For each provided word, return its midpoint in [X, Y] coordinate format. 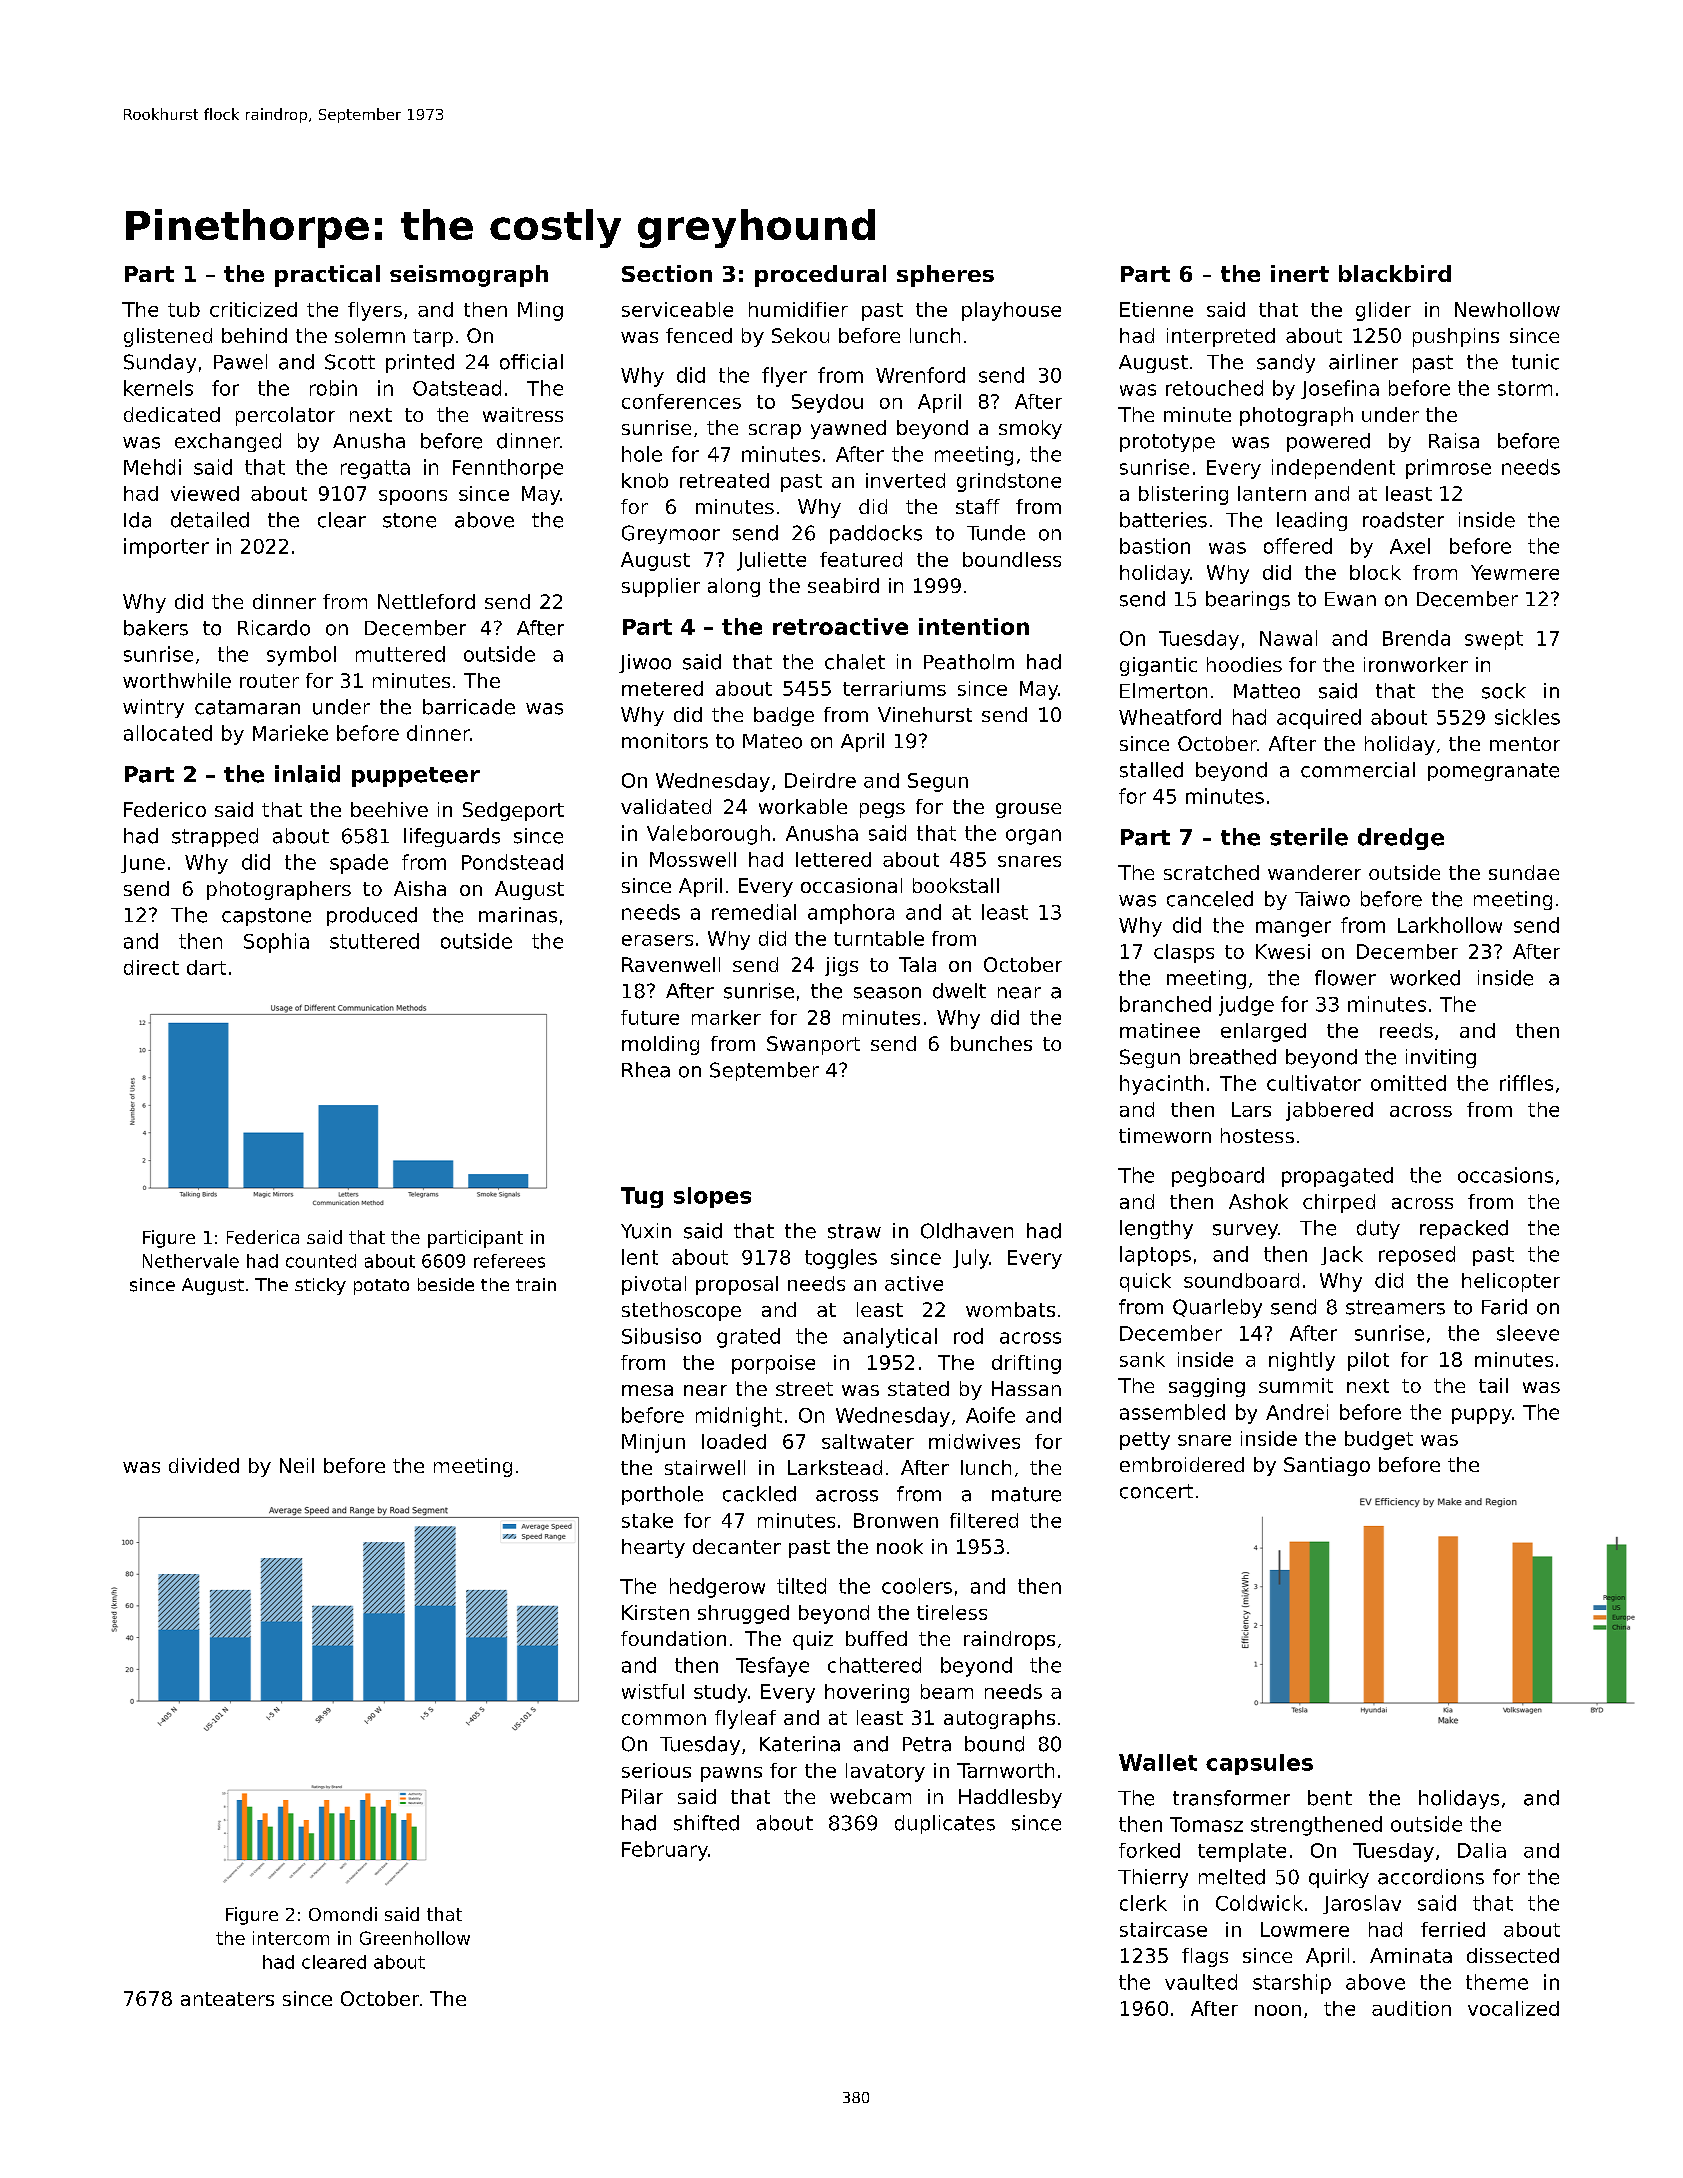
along [734, 587]
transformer [1231, 1798]
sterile [1309, 837]
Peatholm [969, 662]
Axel [1410, 546]
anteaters [227, 1999]
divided [204, 1465]
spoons [413, 497]
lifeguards [452, 837]
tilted [801, 1586]
